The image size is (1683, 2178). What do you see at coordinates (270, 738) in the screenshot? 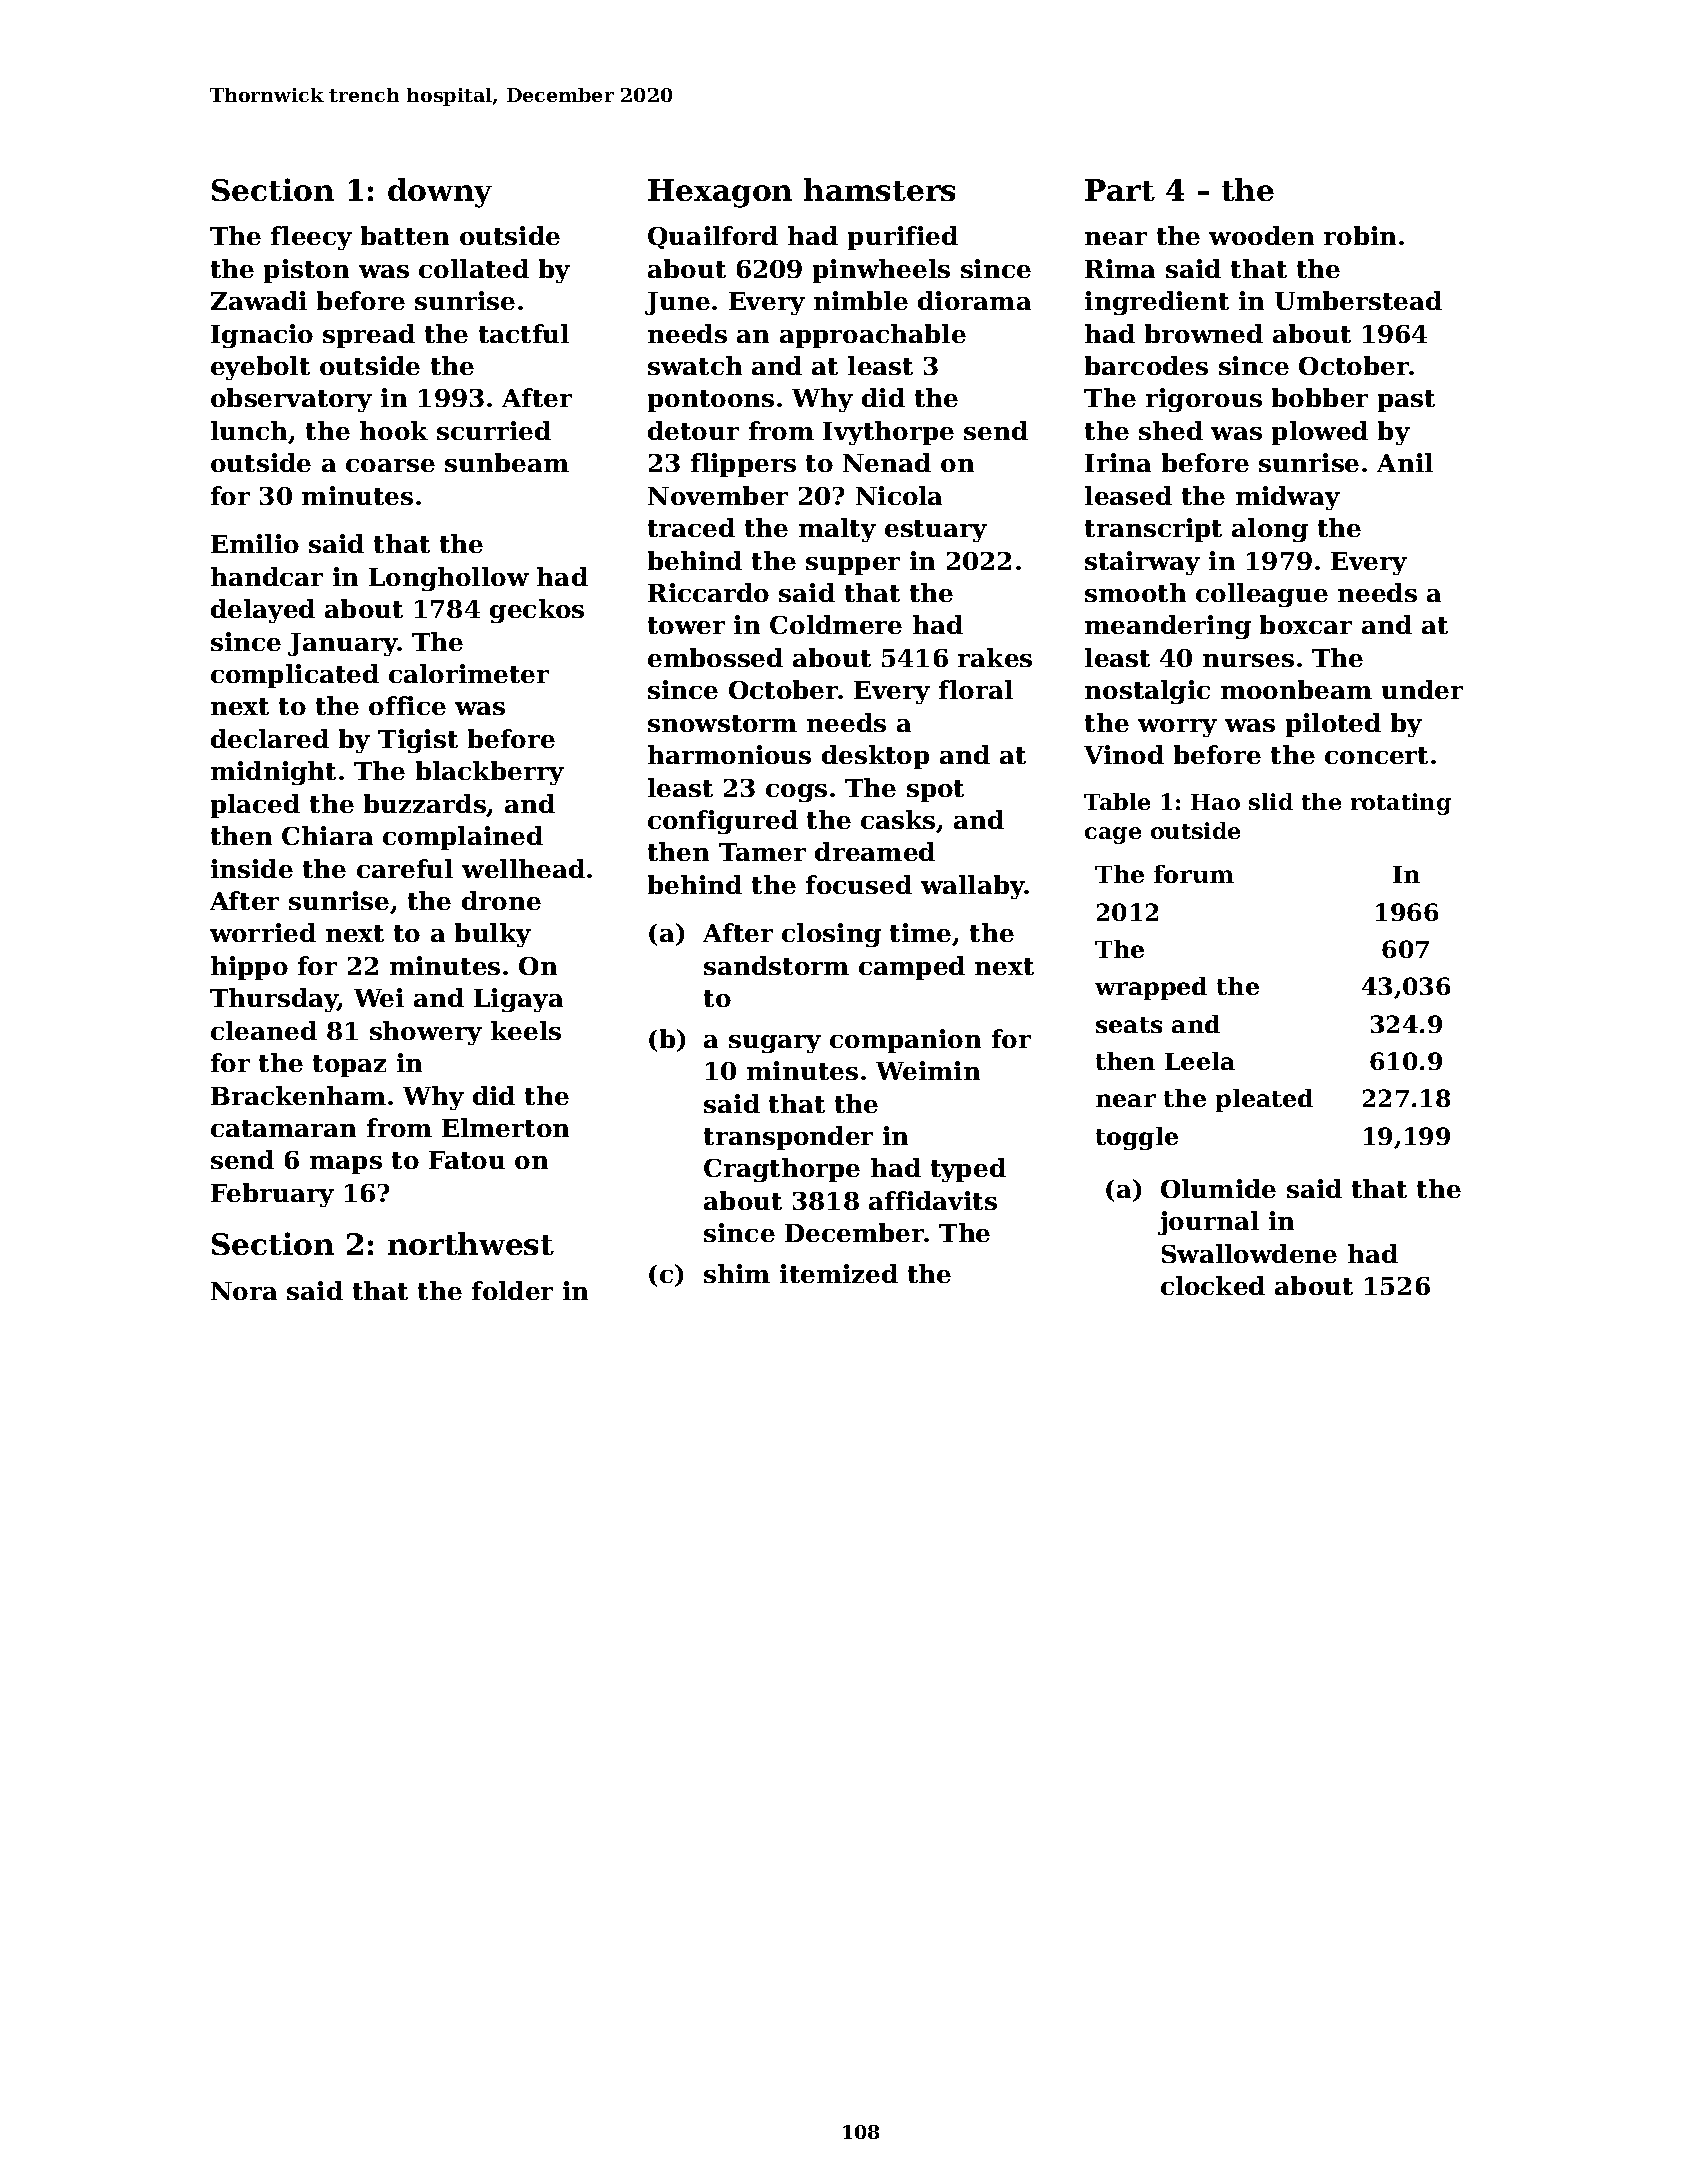
I see `declared` at bounding box center [270, 738].
